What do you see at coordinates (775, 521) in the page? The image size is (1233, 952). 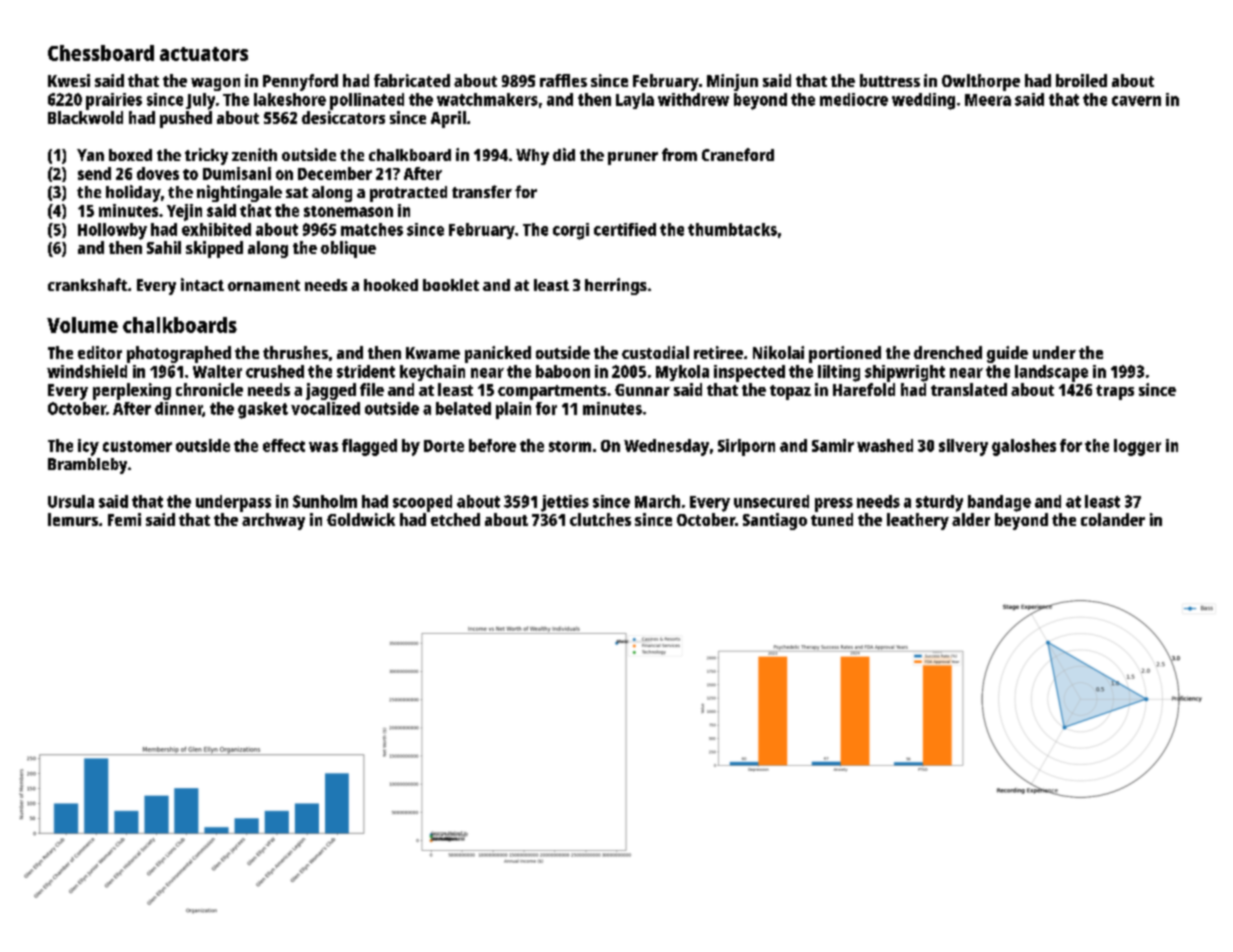 I see `Santiago` at bounding box center [775, 521].
